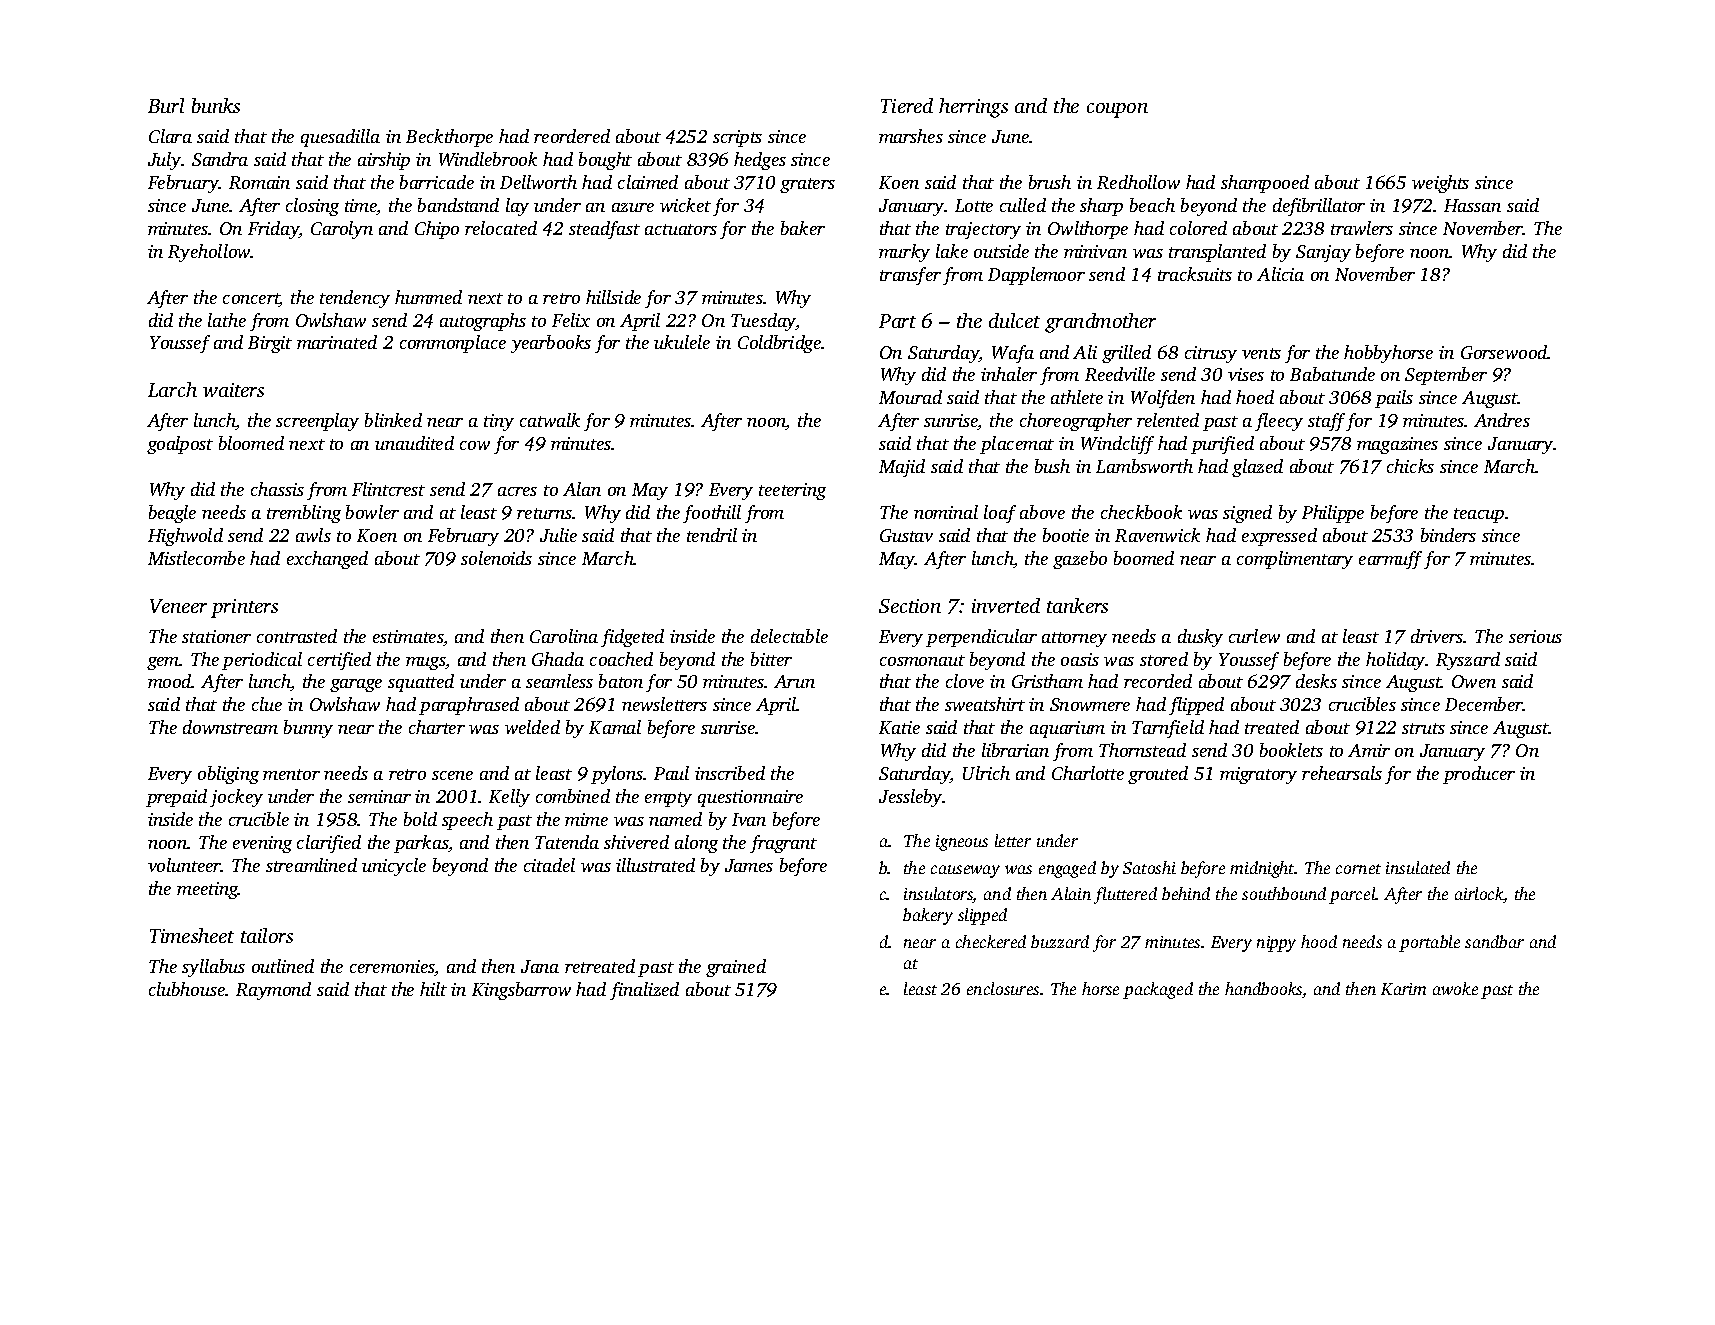  Describe the element at coordinates (1254, 636) in the image. I see `curlew` at that location.
